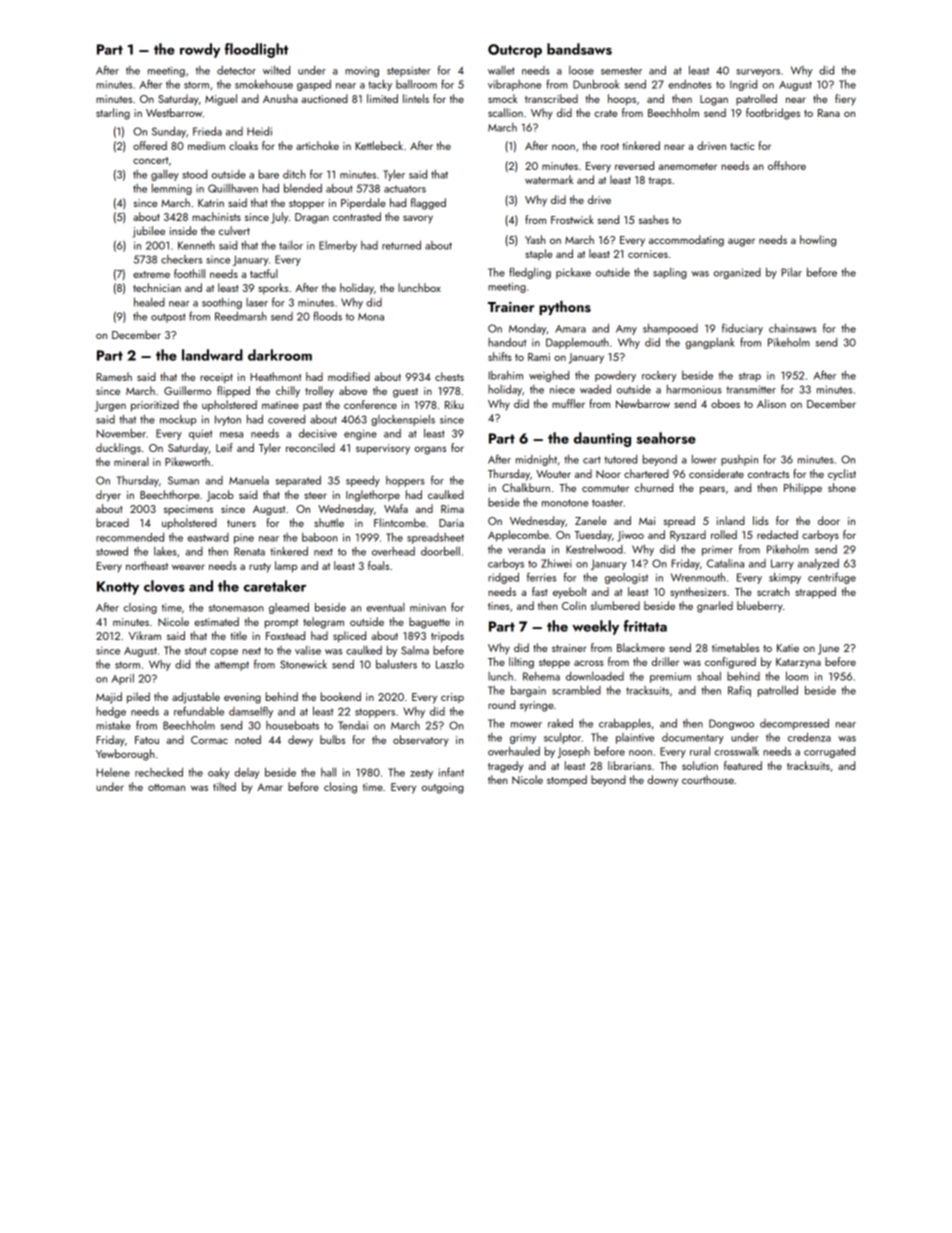 This image has width=952, height=1233. What do you see at coordinates (503, 578) in the image?
I see `ridged` at bounding box center [503, 578].
